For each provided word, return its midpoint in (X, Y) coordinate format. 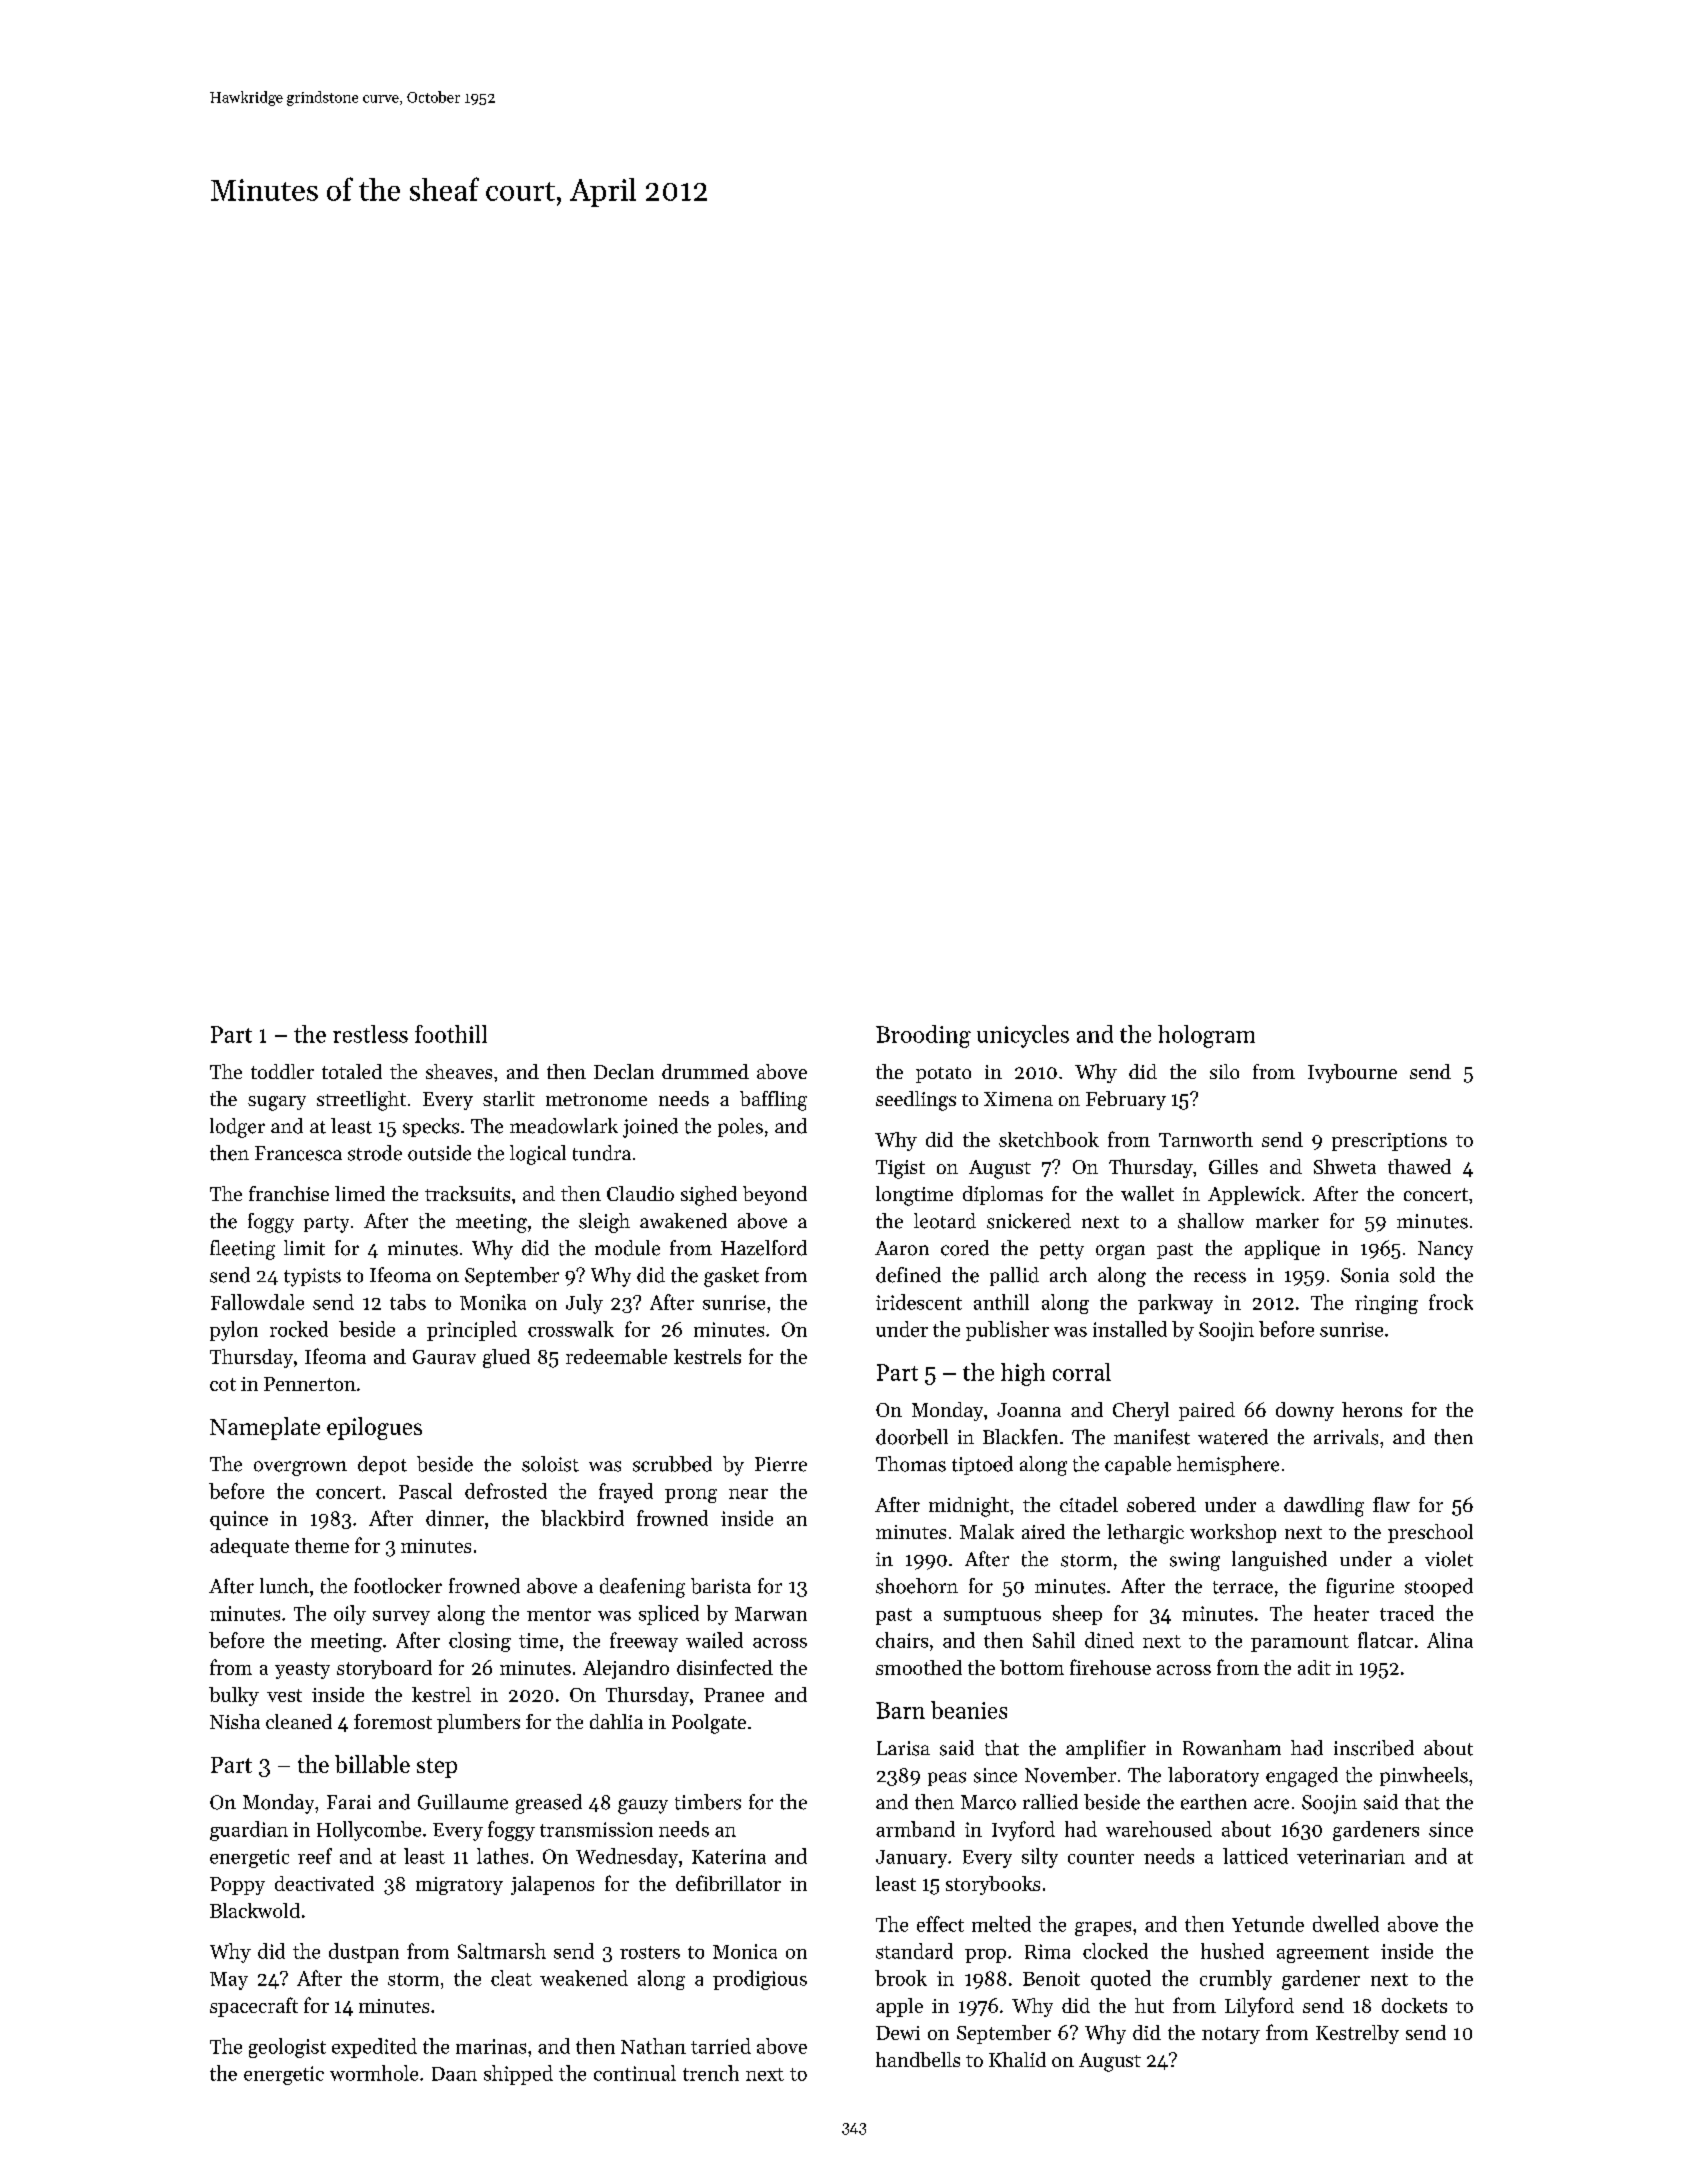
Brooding (923, 1036)
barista (721, 1586)
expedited (374, 2048)
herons (1372, 1409)
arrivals (1346, 1437)
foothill (451, 1034)
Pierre (781, 1464)
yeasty (302, 1670)
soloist (550, 1464)
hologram (1206, 1036)
